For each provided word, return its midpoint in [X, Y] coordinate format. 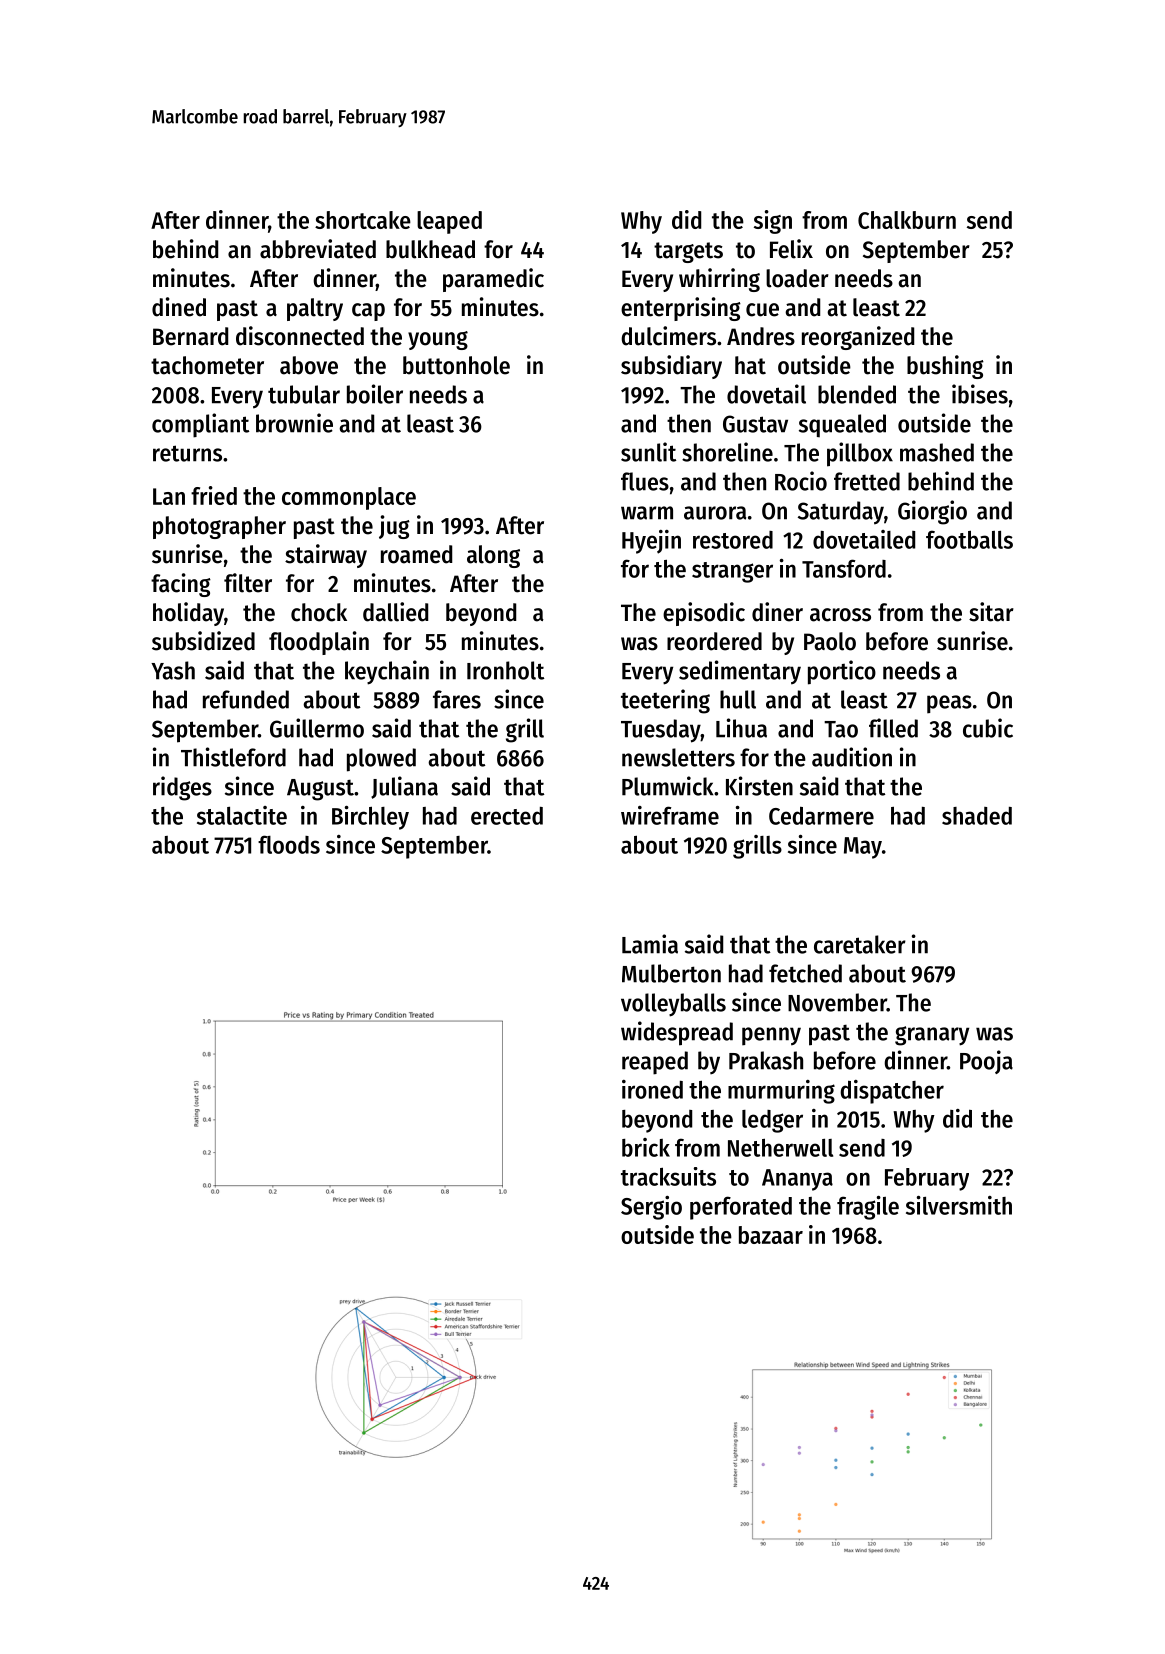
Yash [173, 670]
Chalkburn [907, 220]
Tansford [844, 568]
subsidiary [671, 367]
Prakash [766, 1060]
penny [771, 1036]
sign [773, 222]
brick [646, 1147]
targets [688, 252]
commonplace [349, 498]
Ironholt [505, 670]
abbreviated [318, 249]
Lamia [650, 944]
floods [289, 844]
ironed [652, 1089]
